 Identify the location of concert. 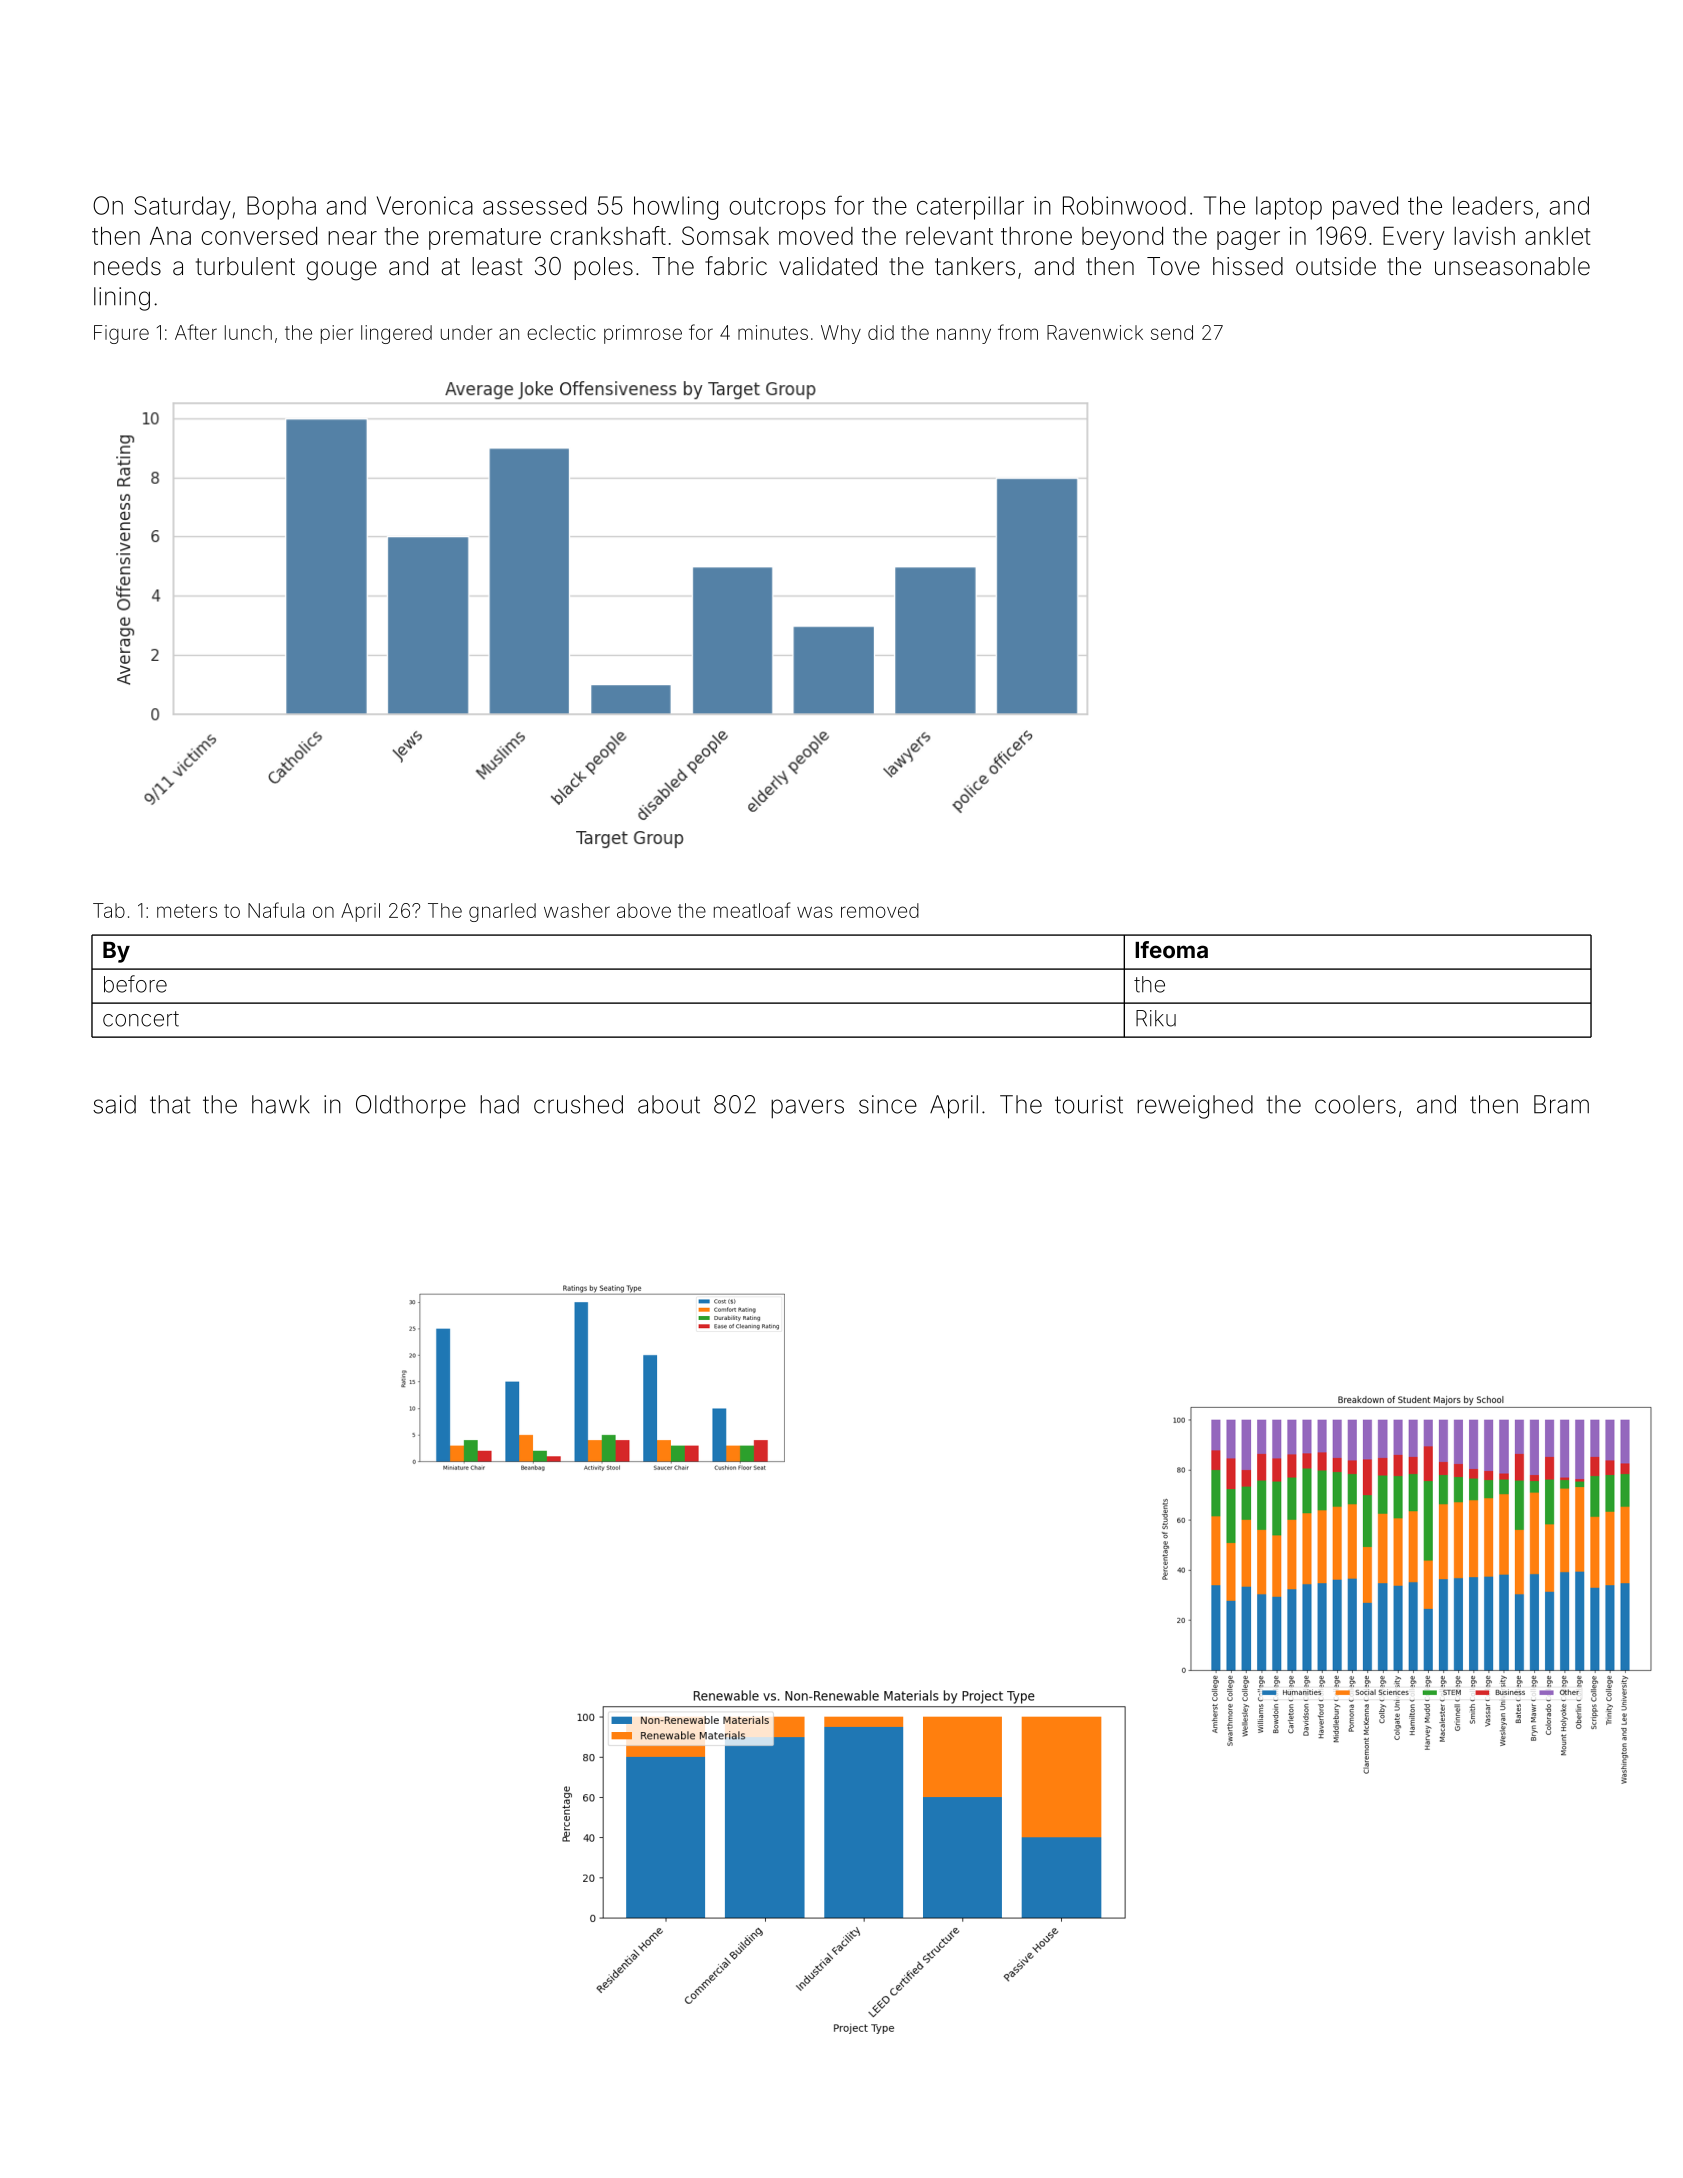
(141, 1019).
